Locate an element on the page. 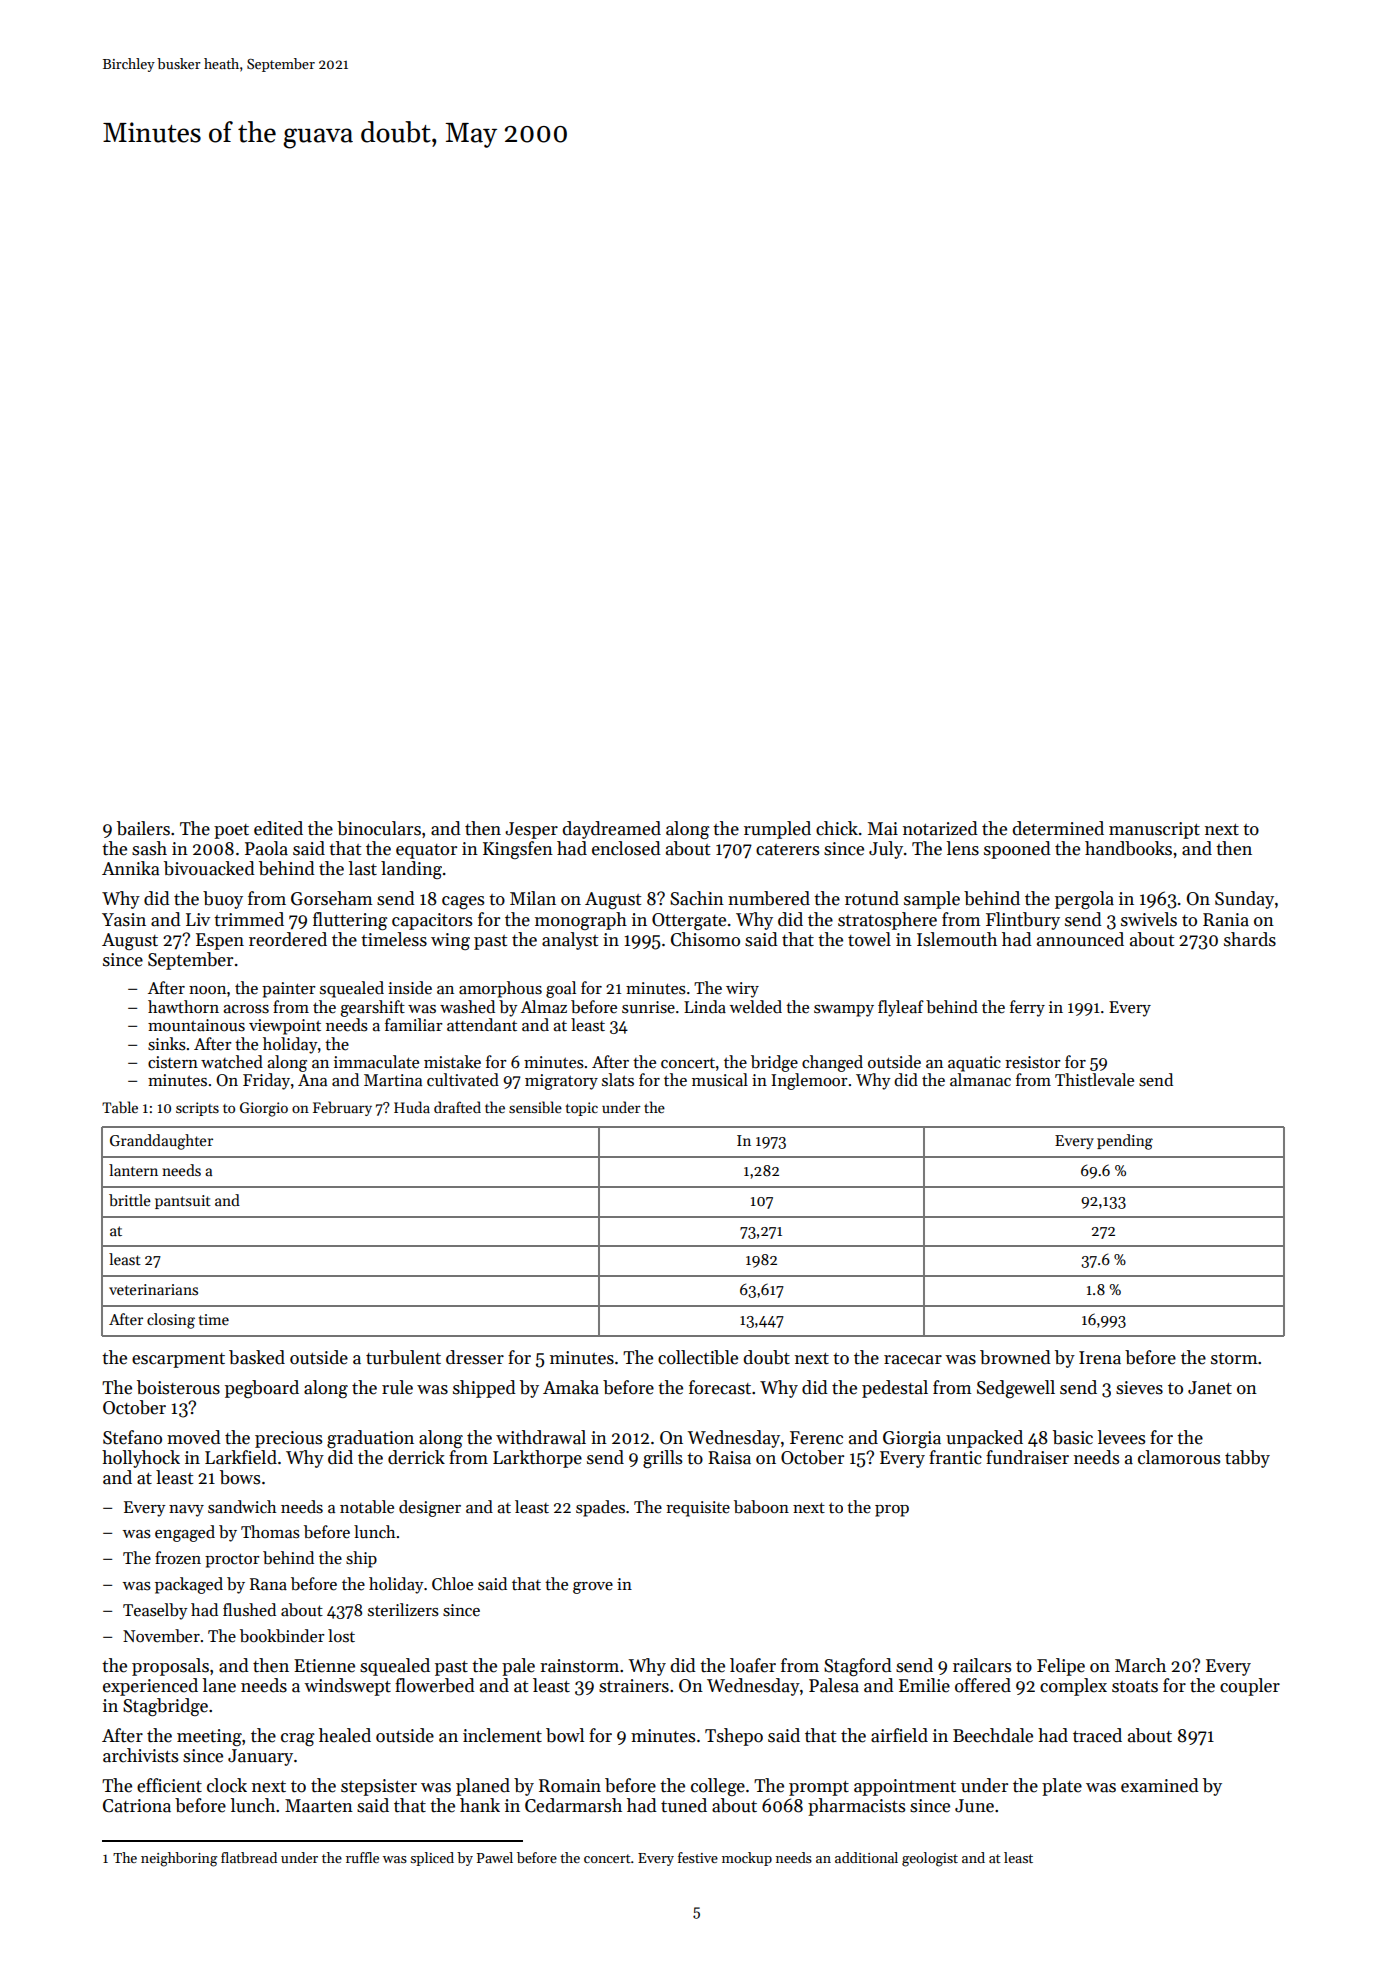 This page has width=1386, height=1969. pegboard is located at coordinates (262, 1389).
